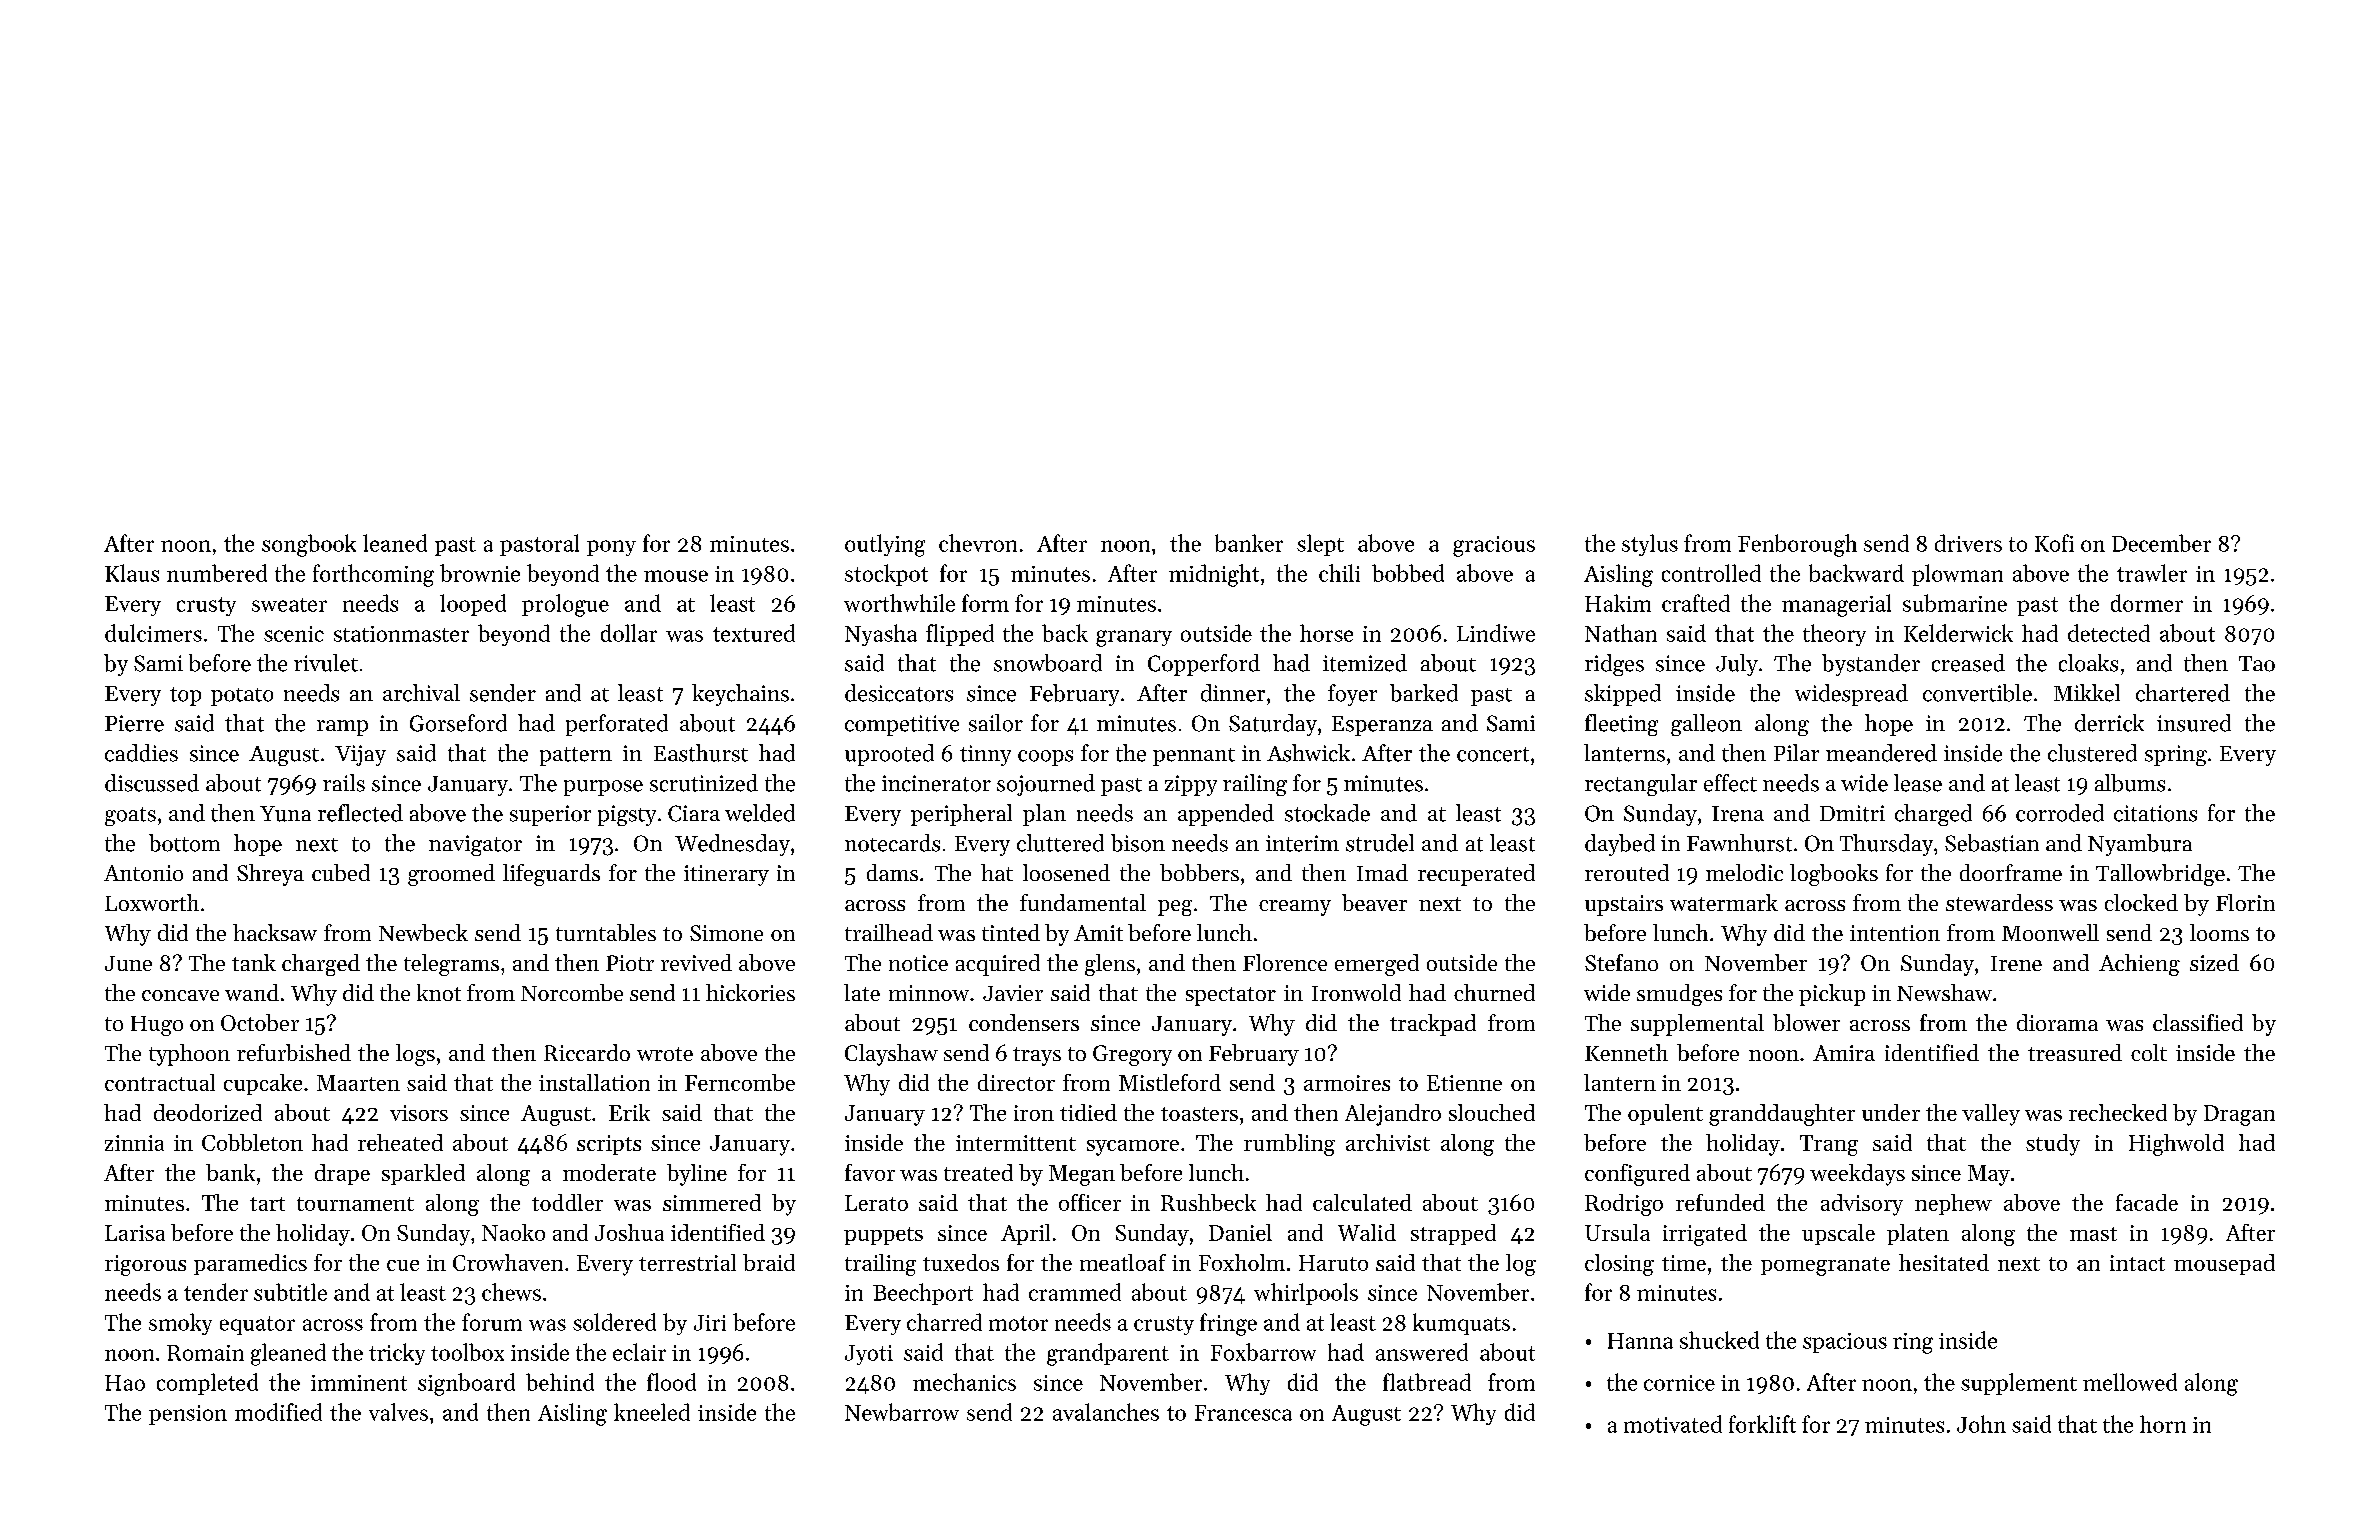 The image size is (2380, 1540). I want to click on Lindiwe, so click(1496, 633).
